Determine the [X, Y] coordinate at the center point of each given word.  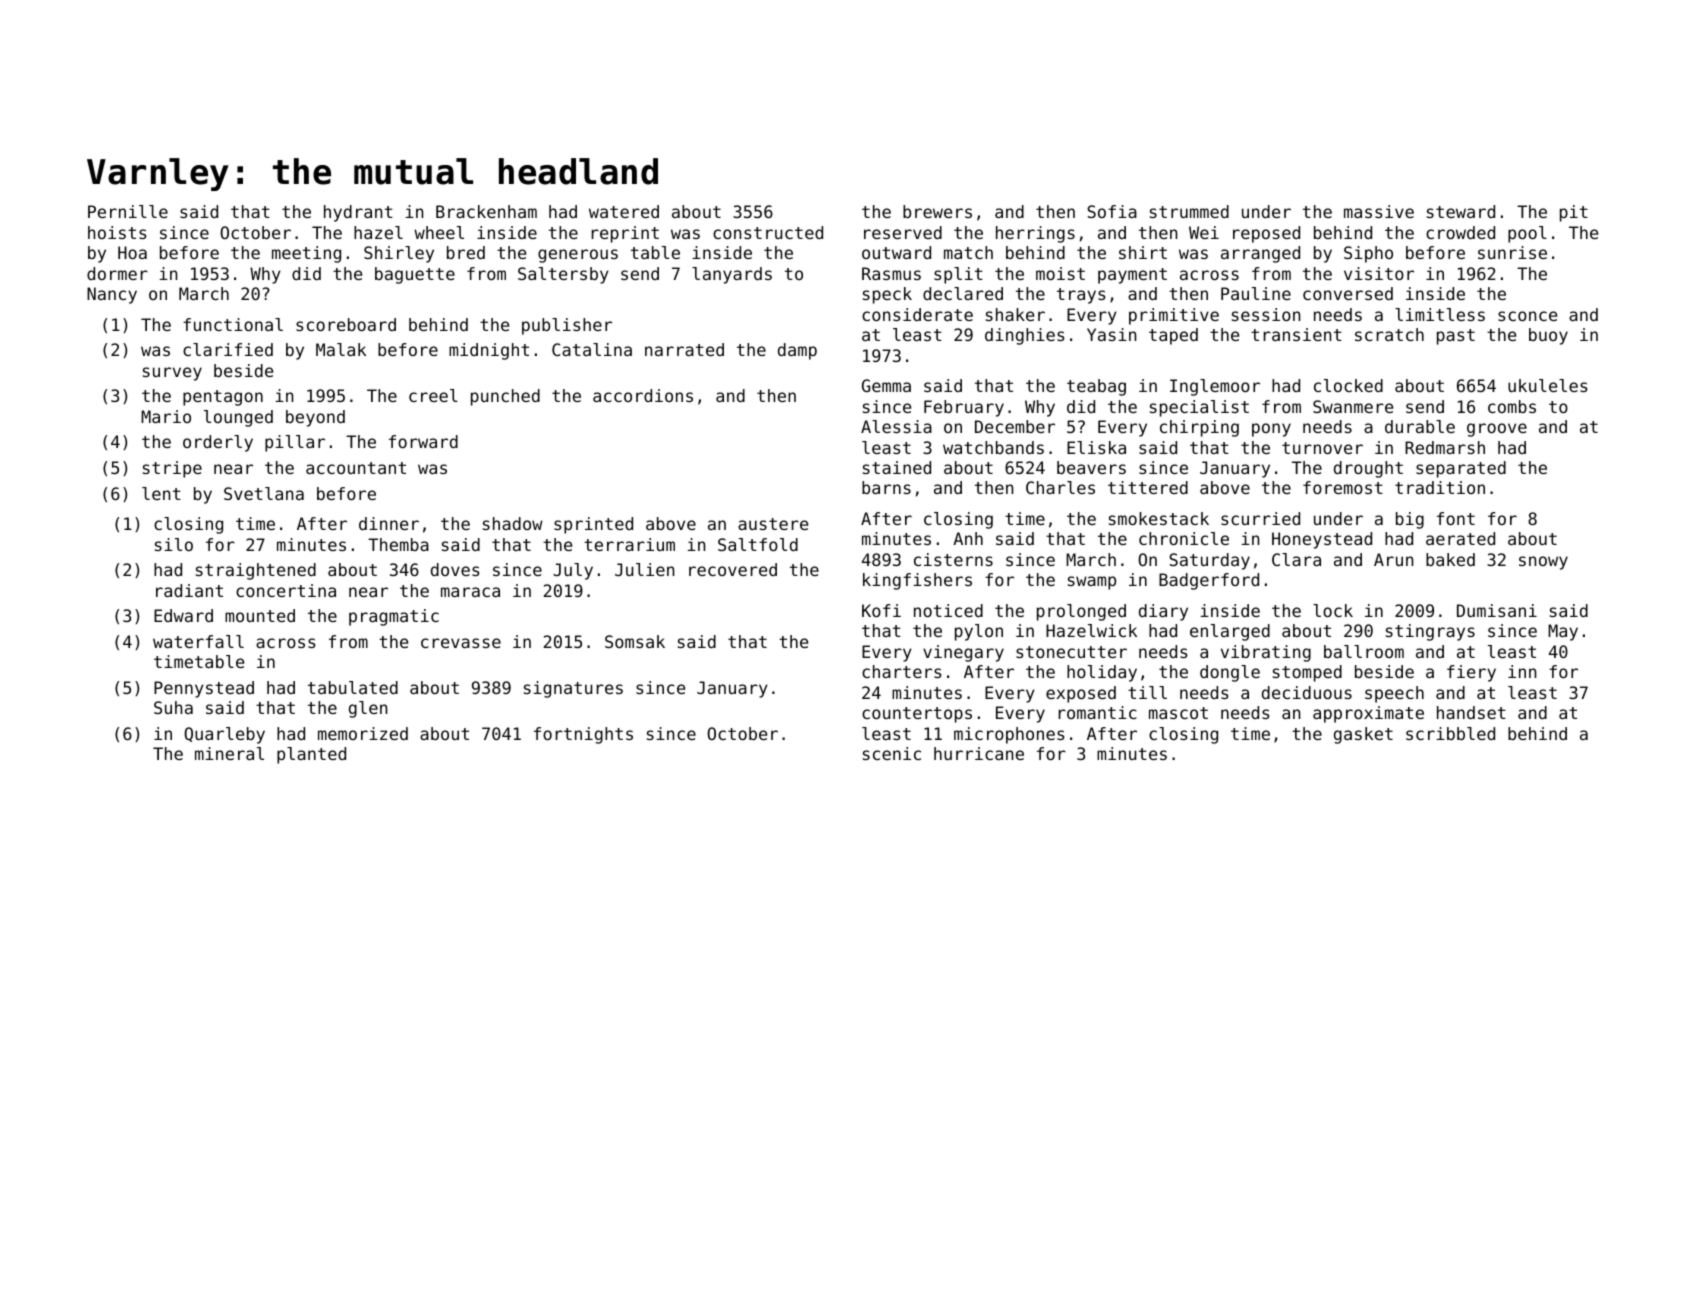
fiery [1471, 673]
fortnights [583, 735]
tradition [1440, 487]
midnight [489, 351]
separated [1461, 469]
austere [773, 524]
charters [902, 671]
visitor [1379, 273]
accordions [643, 395]
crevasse [461, 643]
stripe [172, 469]
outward [896, 252]
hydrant [358, 213]
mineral [229, 753]
